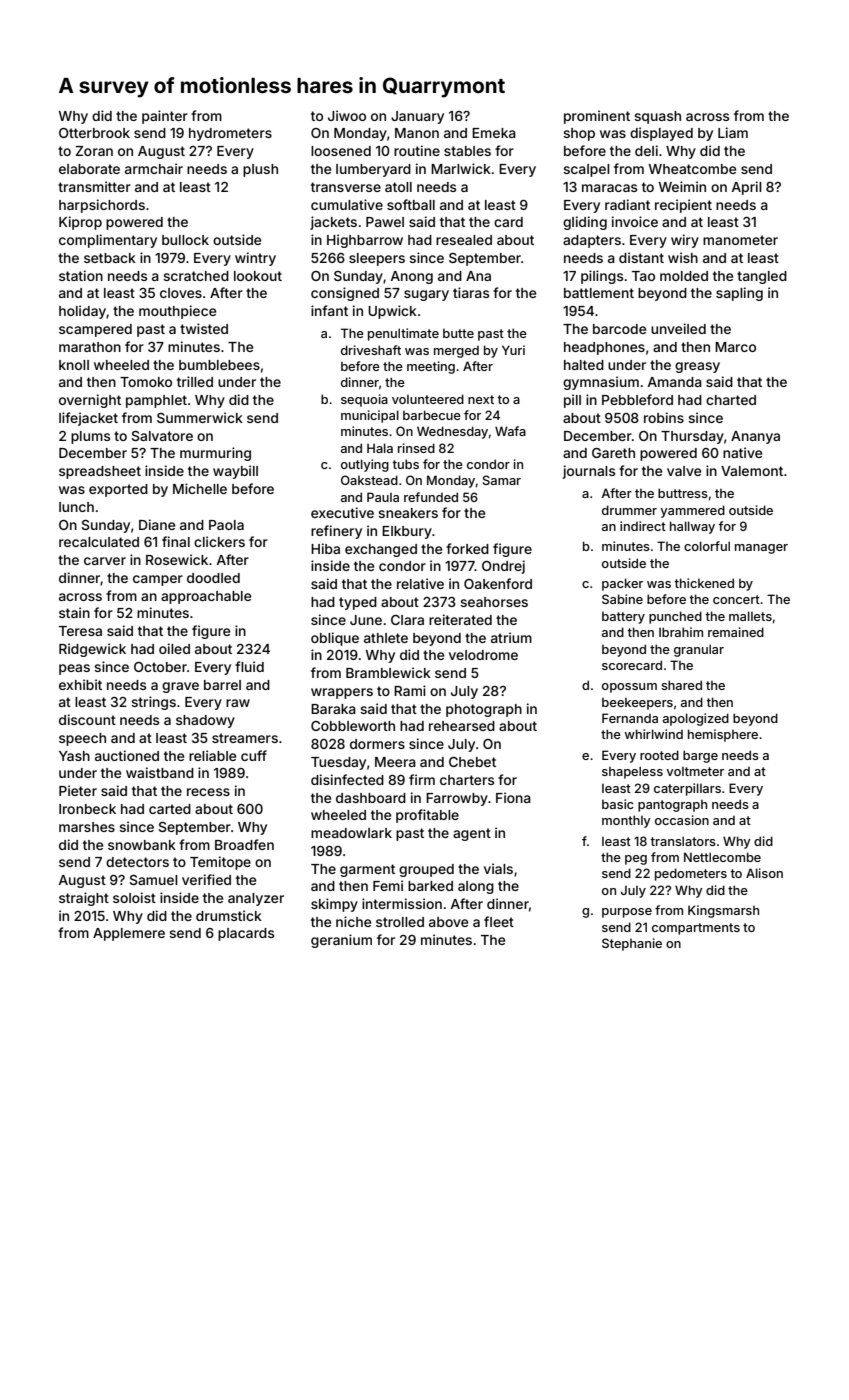 This screenshot has width=849, height=1400. Describe the element at coordinates (213, 578) in the screenshot. I see `doodled` at that location.
